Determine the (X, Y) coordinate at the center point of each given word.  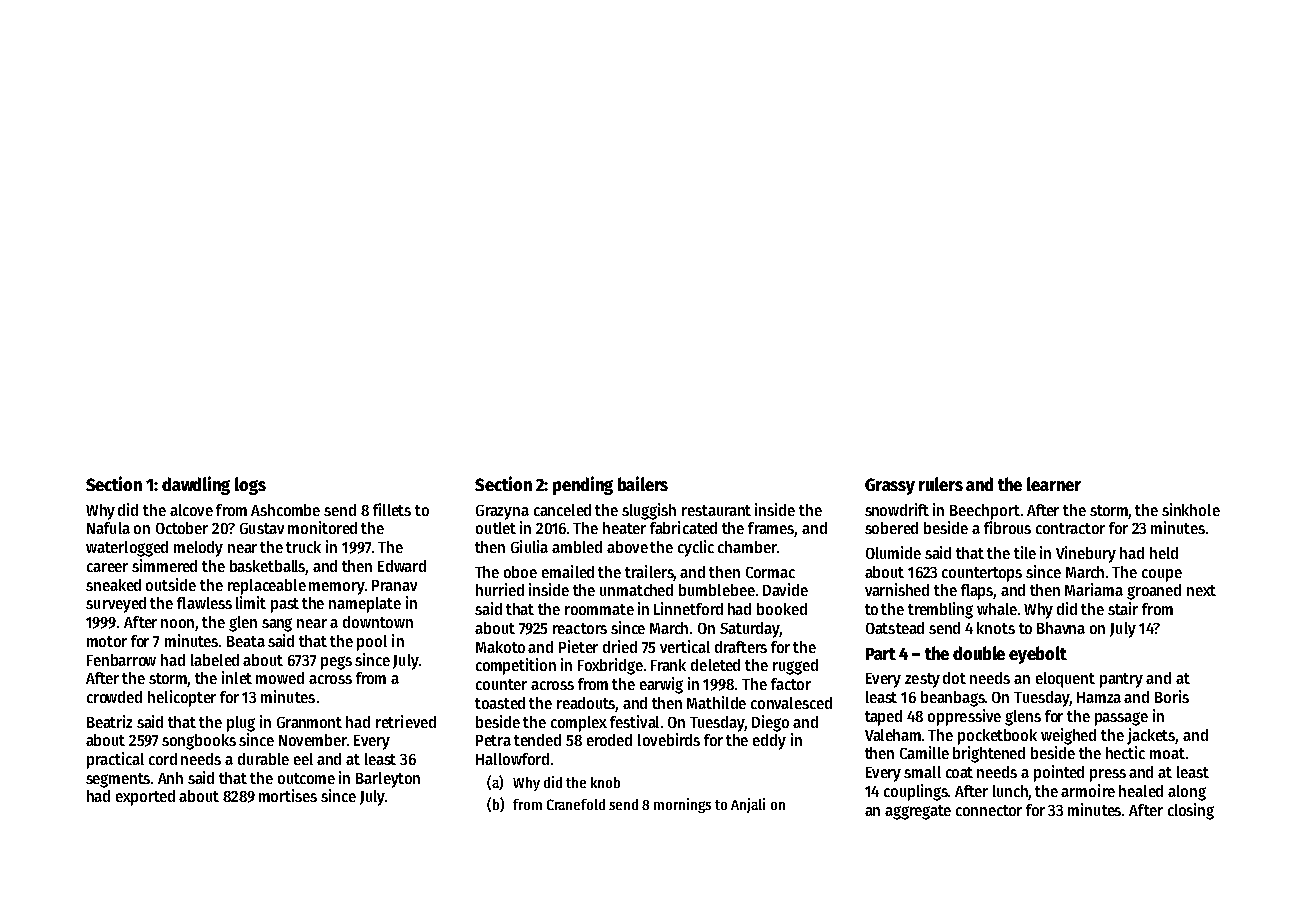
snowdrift (897, 509)
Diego (770, 723)
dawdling (196, 485)
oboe (520, 572)
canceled (562, 510)
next (1201, 590)
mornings (682, 805)
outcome (306, 778)
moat (1167, 753)
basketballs (268, 567)
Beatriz (109, 721)
